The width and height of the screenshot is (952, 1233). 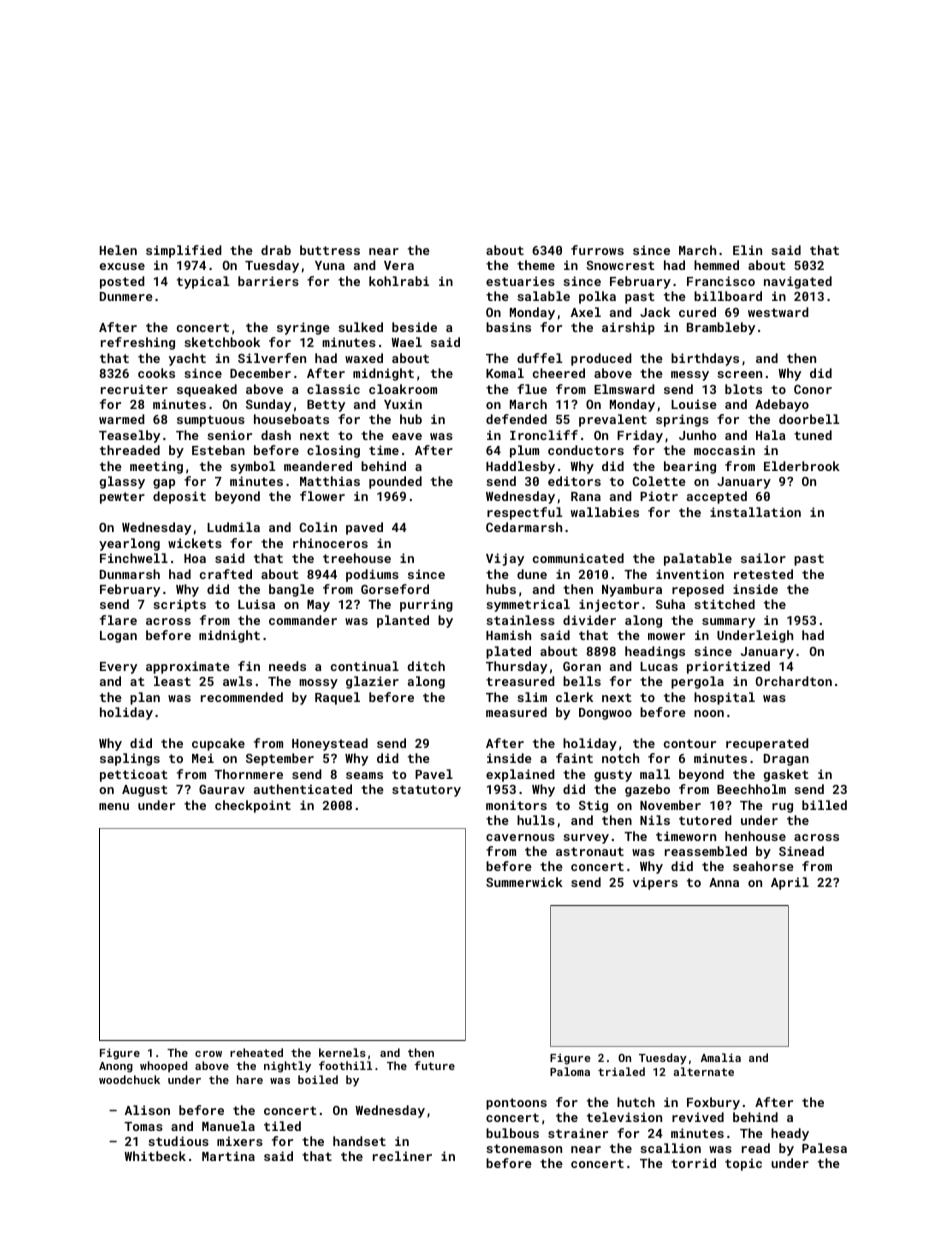 What do you see at coordinates (724, 698) in the screenshot?
I see `hospital` at bounding box center [724, 698].
